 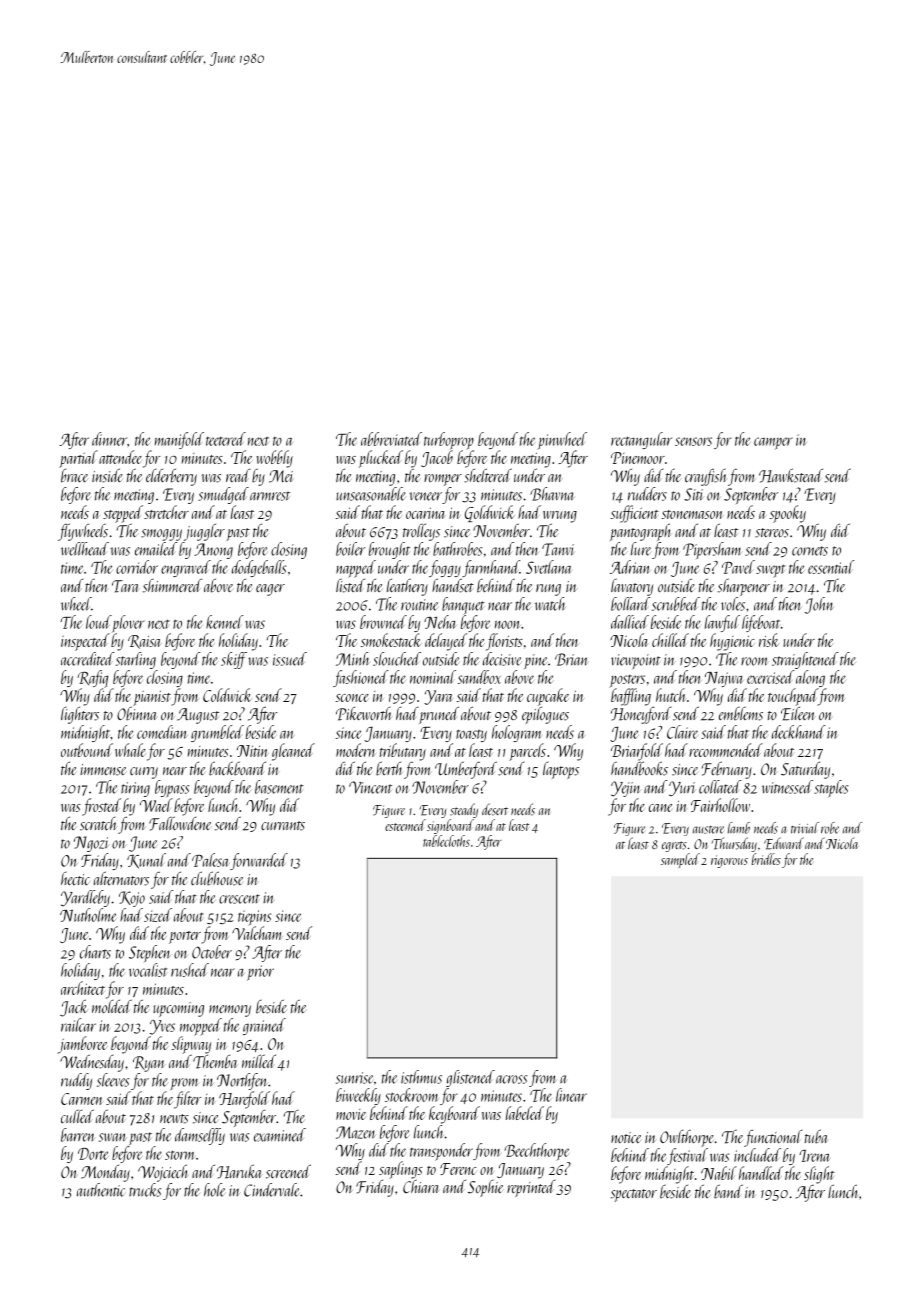 What do you see at coordinates (773, 443) in the document?
I see `camper` at bounding box center [773, 443].
